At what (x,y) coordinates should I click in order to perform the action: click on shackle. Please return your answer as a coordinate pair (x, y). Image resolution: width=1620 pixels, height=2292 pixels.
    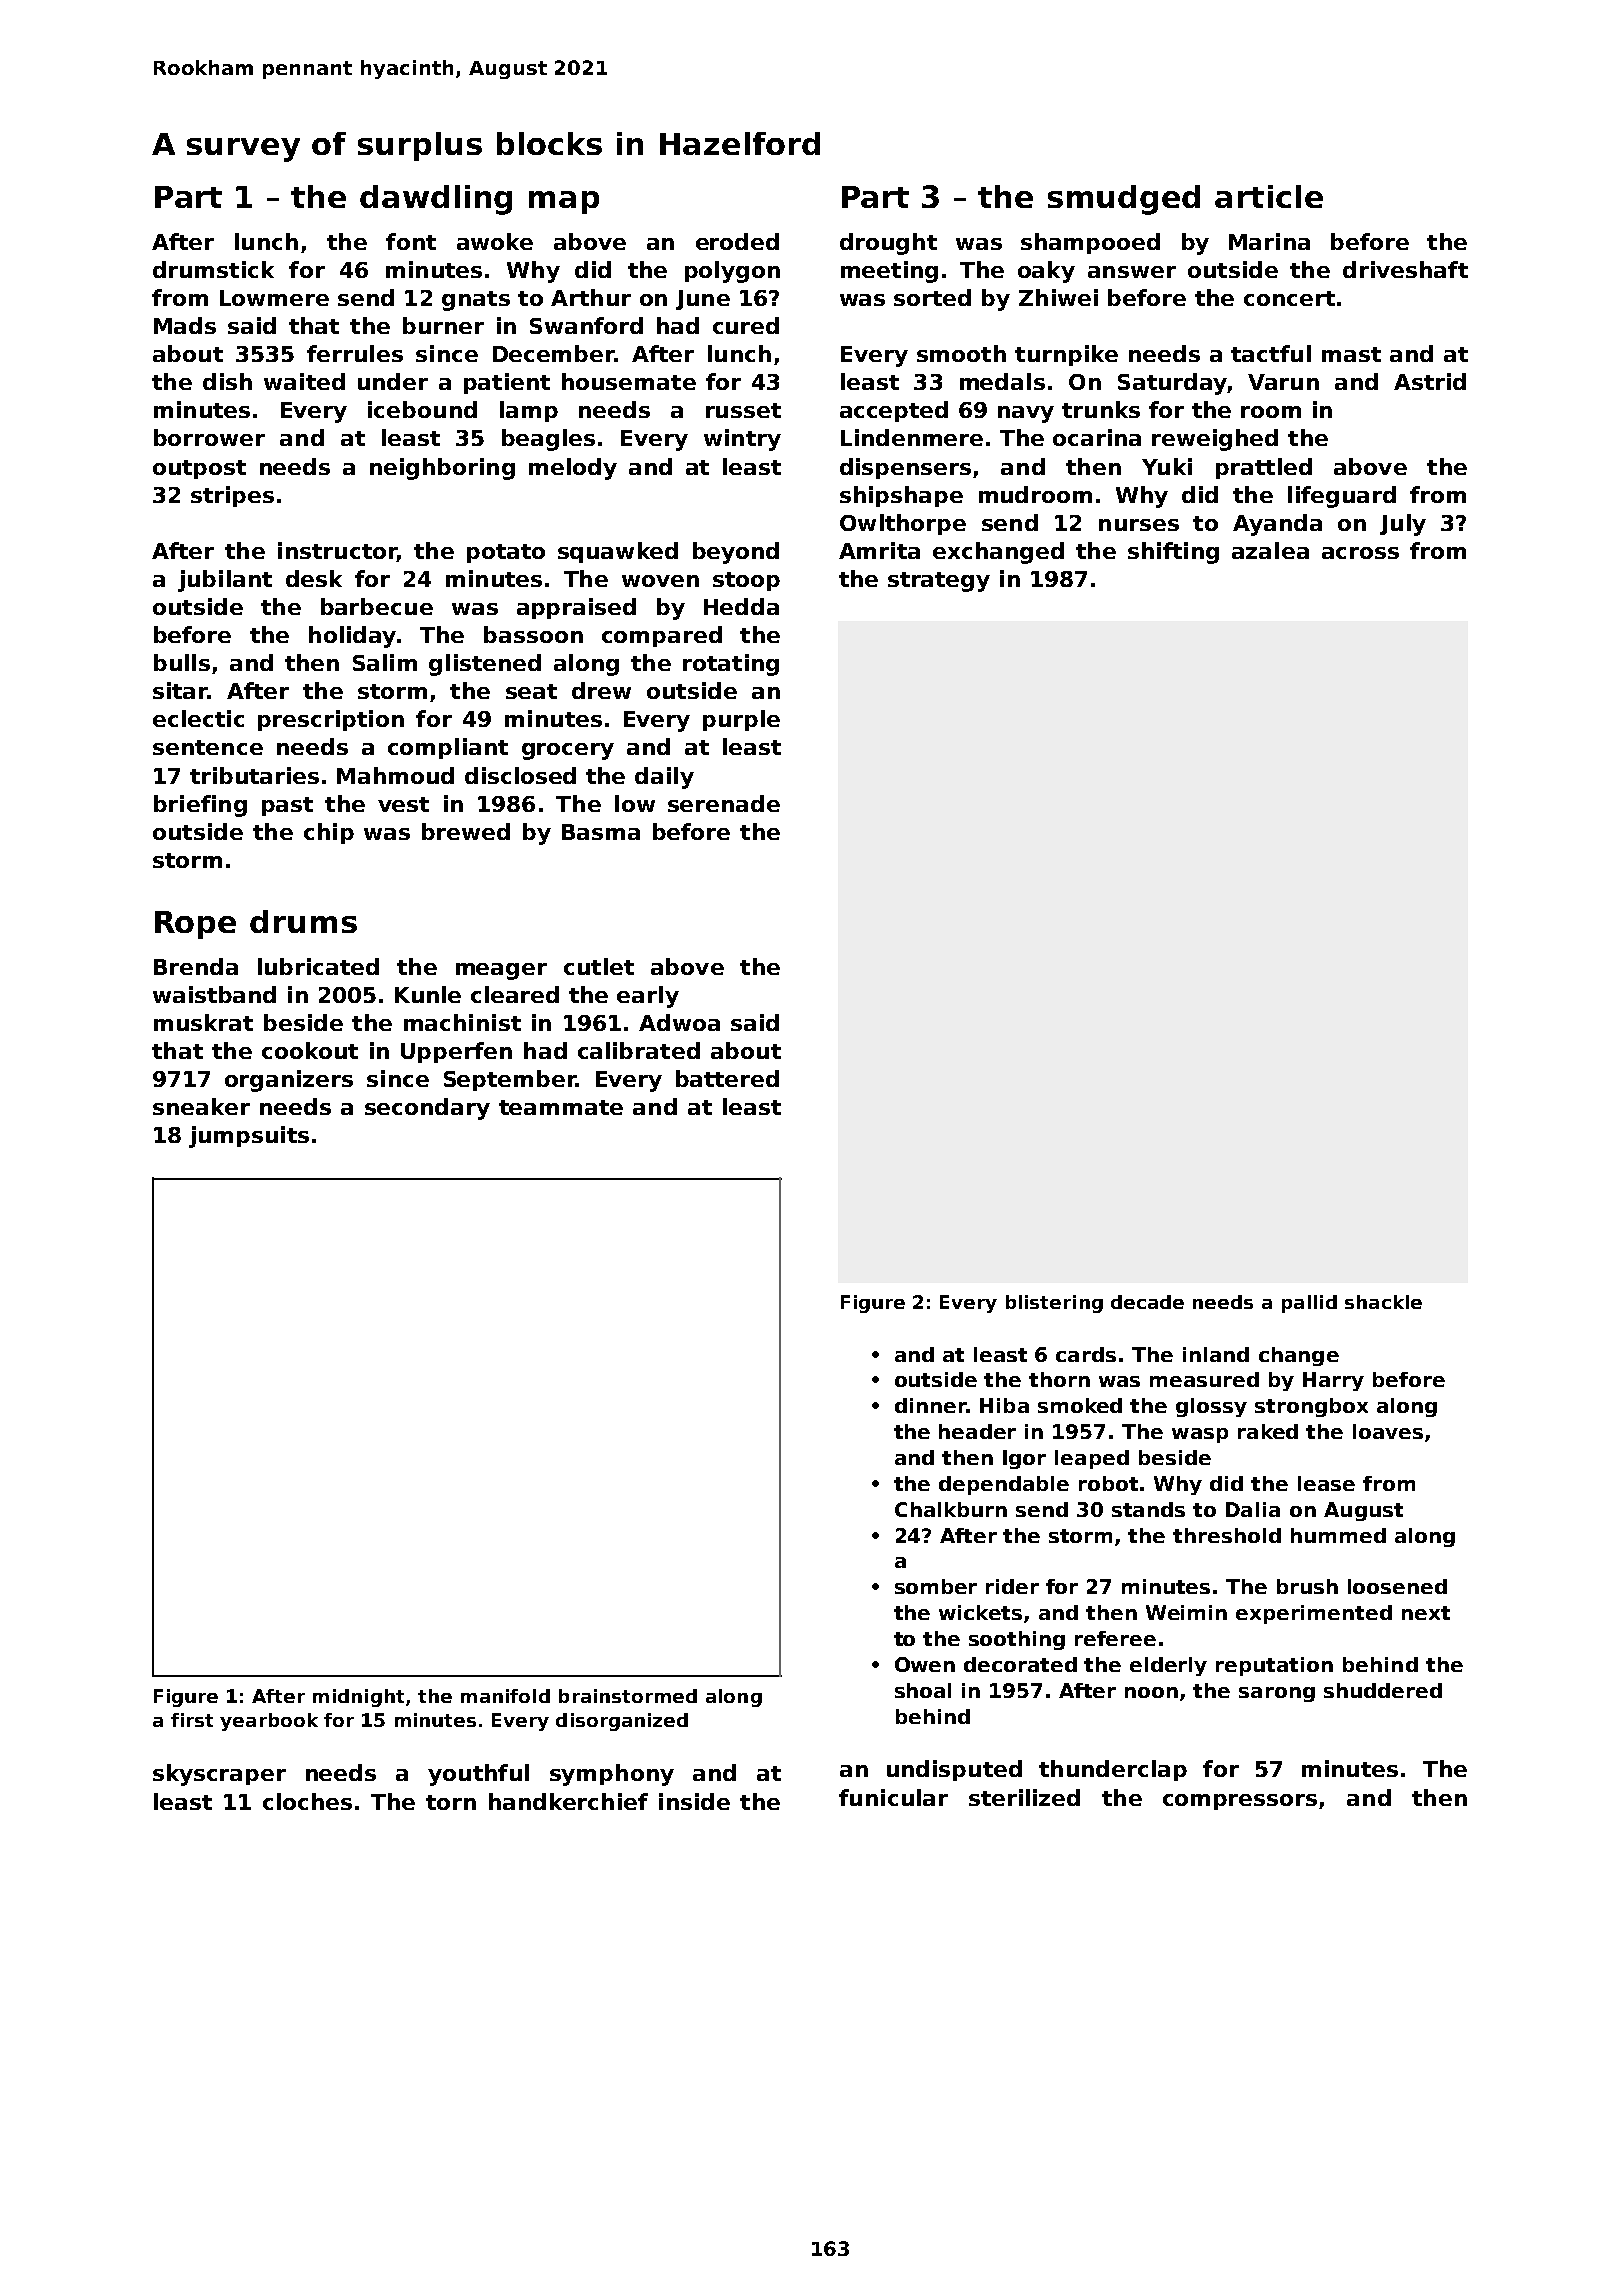
    Looking at the image, I should click on (1383, 1302).
